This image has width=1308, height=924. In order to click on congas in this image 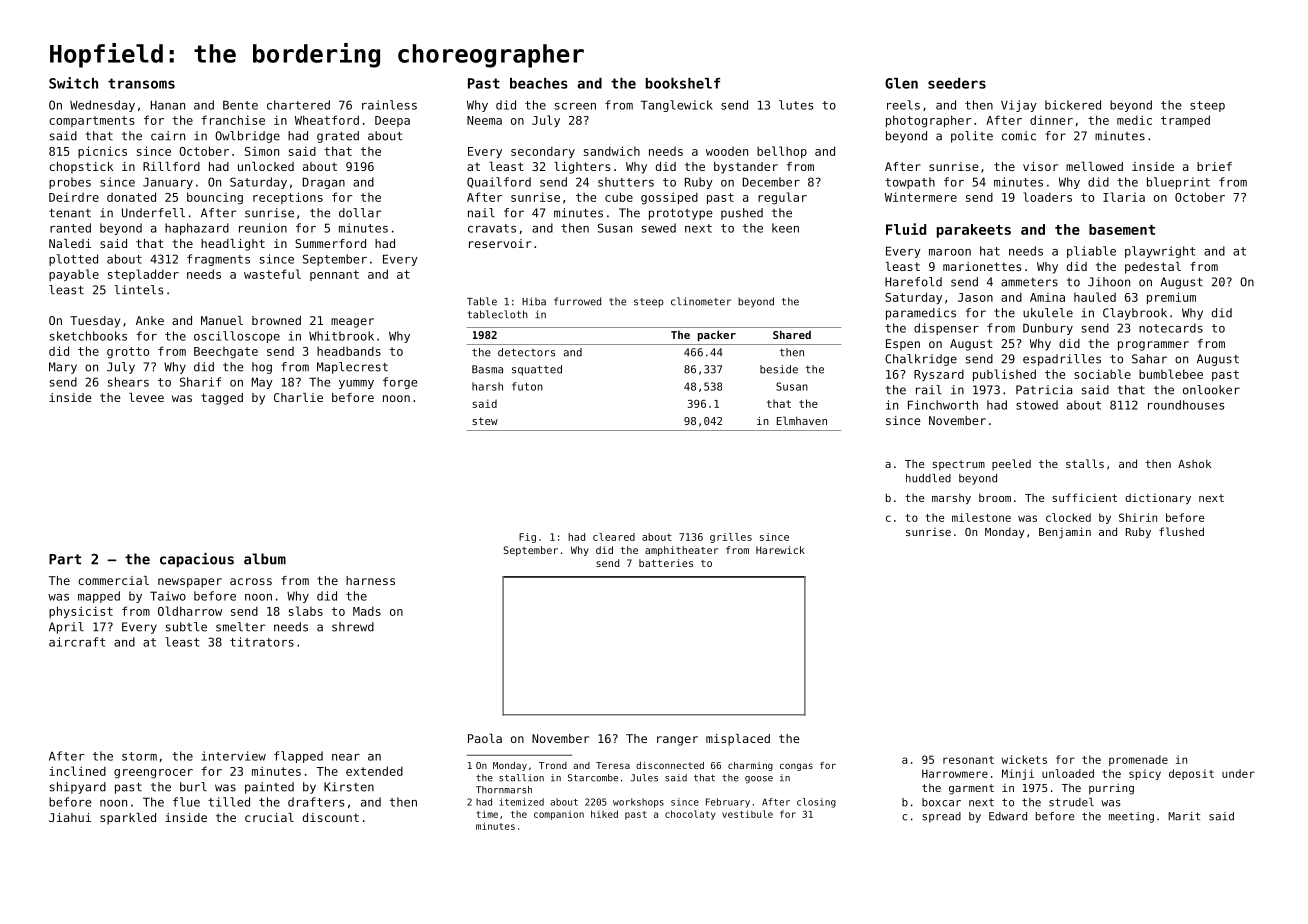, I will do `click(796, 767)`.
